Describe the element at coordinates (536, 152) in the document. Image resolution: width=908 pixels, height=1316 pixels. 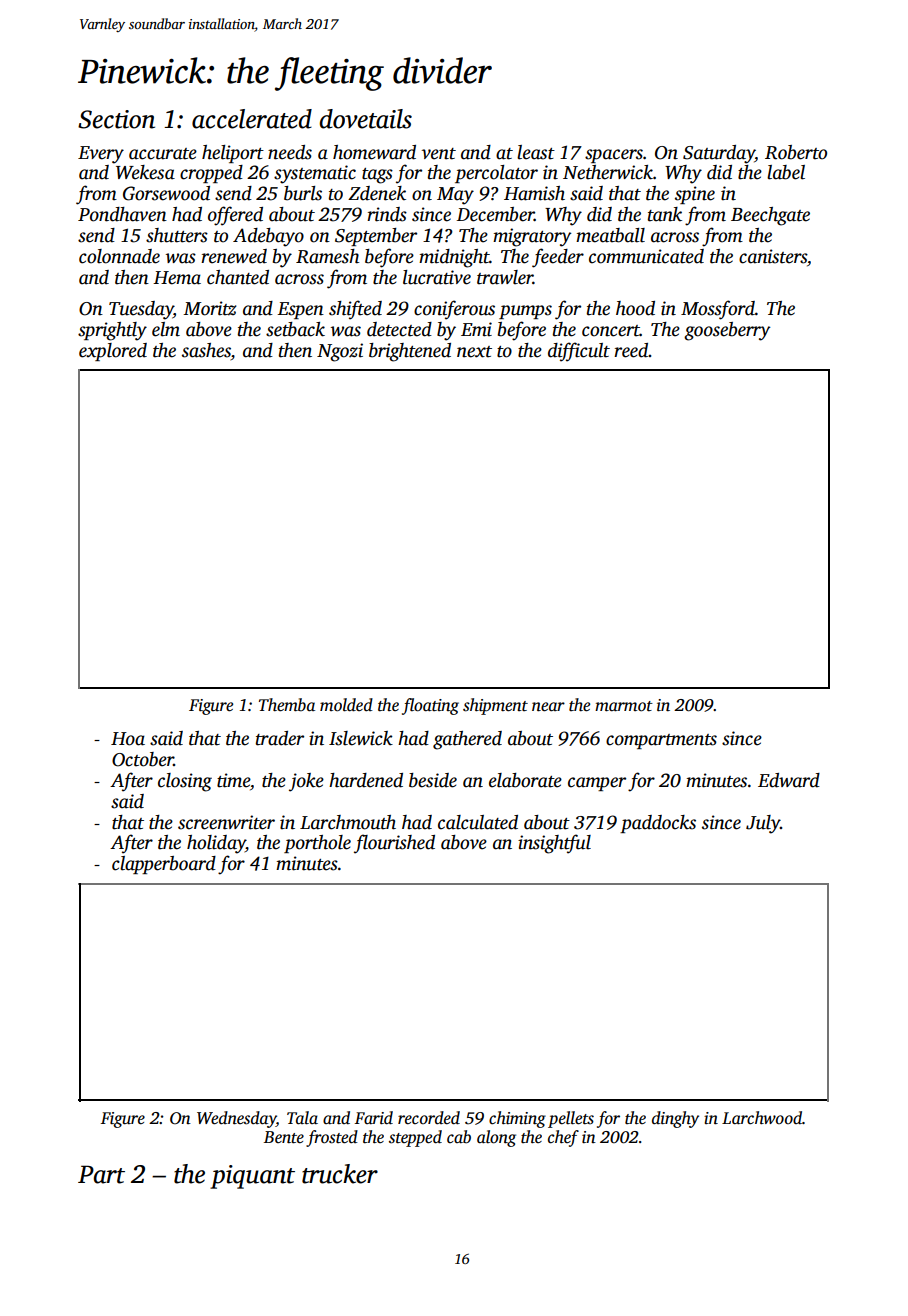
I see `least` at that location.
